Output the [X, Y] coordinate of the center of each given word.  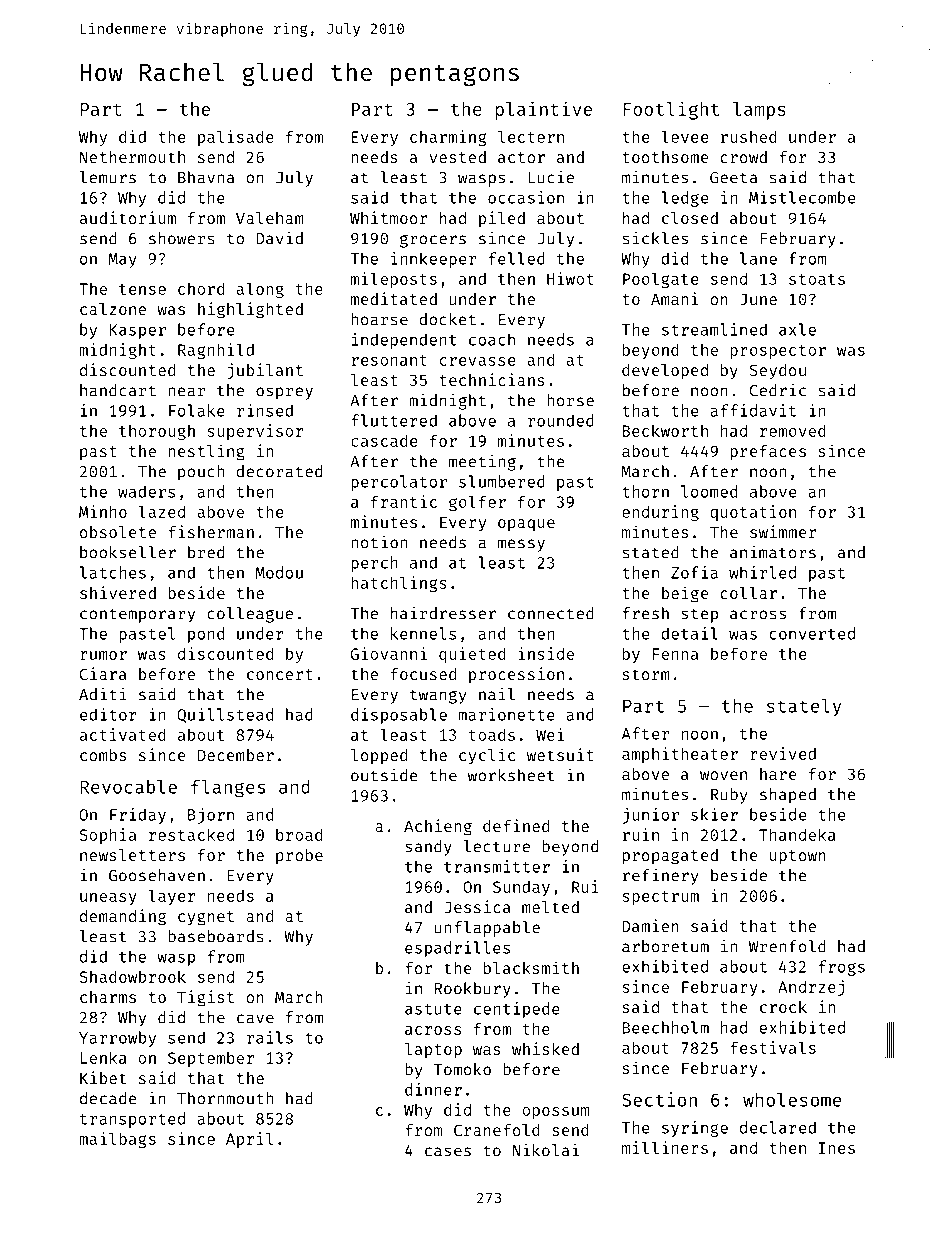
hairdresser [443, 613]
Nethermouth [132, 157]
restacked [191, 834]
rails [270, 1037]
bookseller [128, 552]
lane [758, 258]
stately [804, 707]
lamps [759, 111]
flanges [228, 788]
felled [517, 258]
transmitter [497, 866]
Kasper [138, 331]
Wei [550, 734]
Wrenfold [787, 946]
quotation [753, 513]
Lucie [551, 177]
